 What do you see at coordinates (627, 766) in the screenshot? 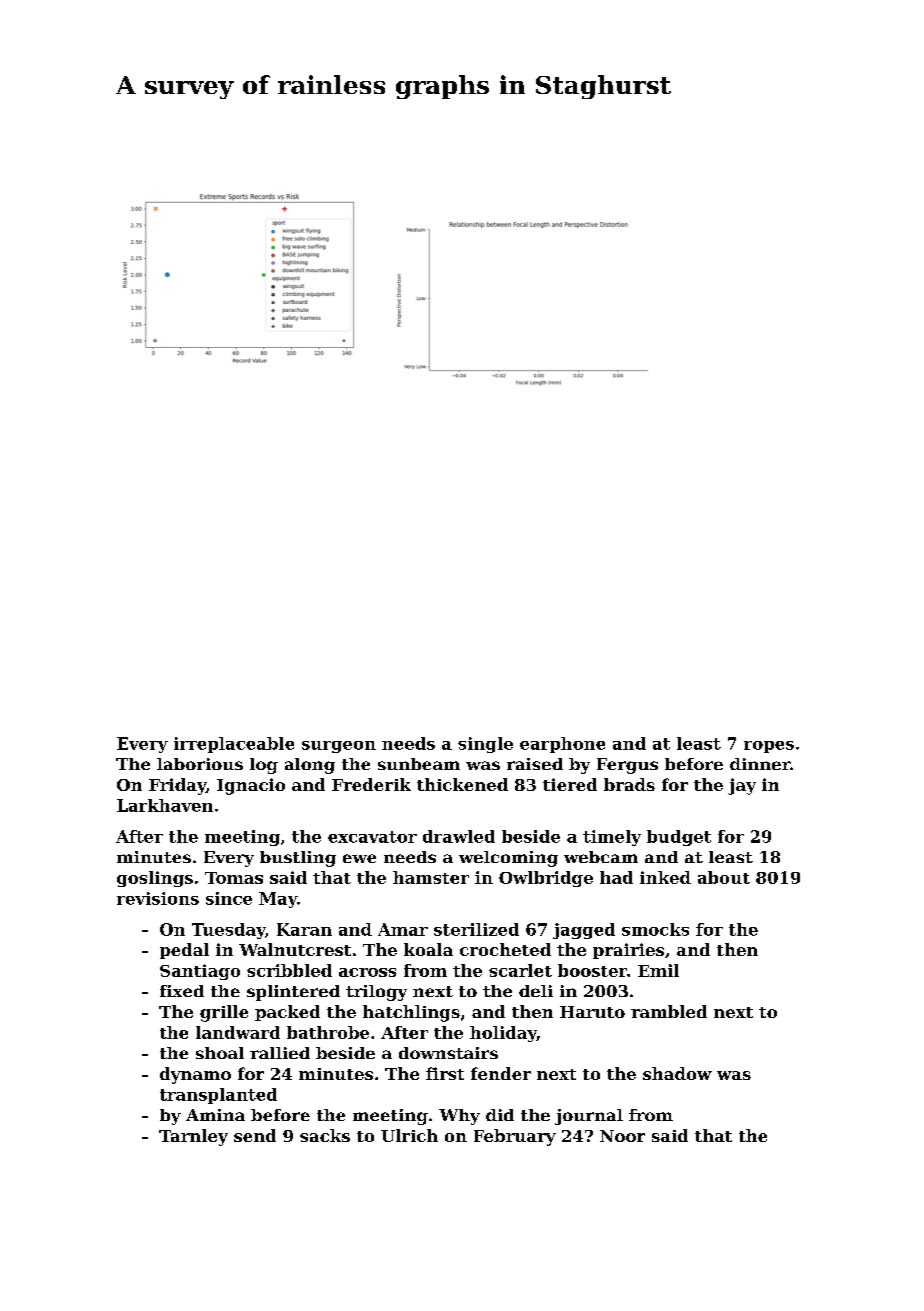
I see `Fergus` at bounding box center [627, 766].
